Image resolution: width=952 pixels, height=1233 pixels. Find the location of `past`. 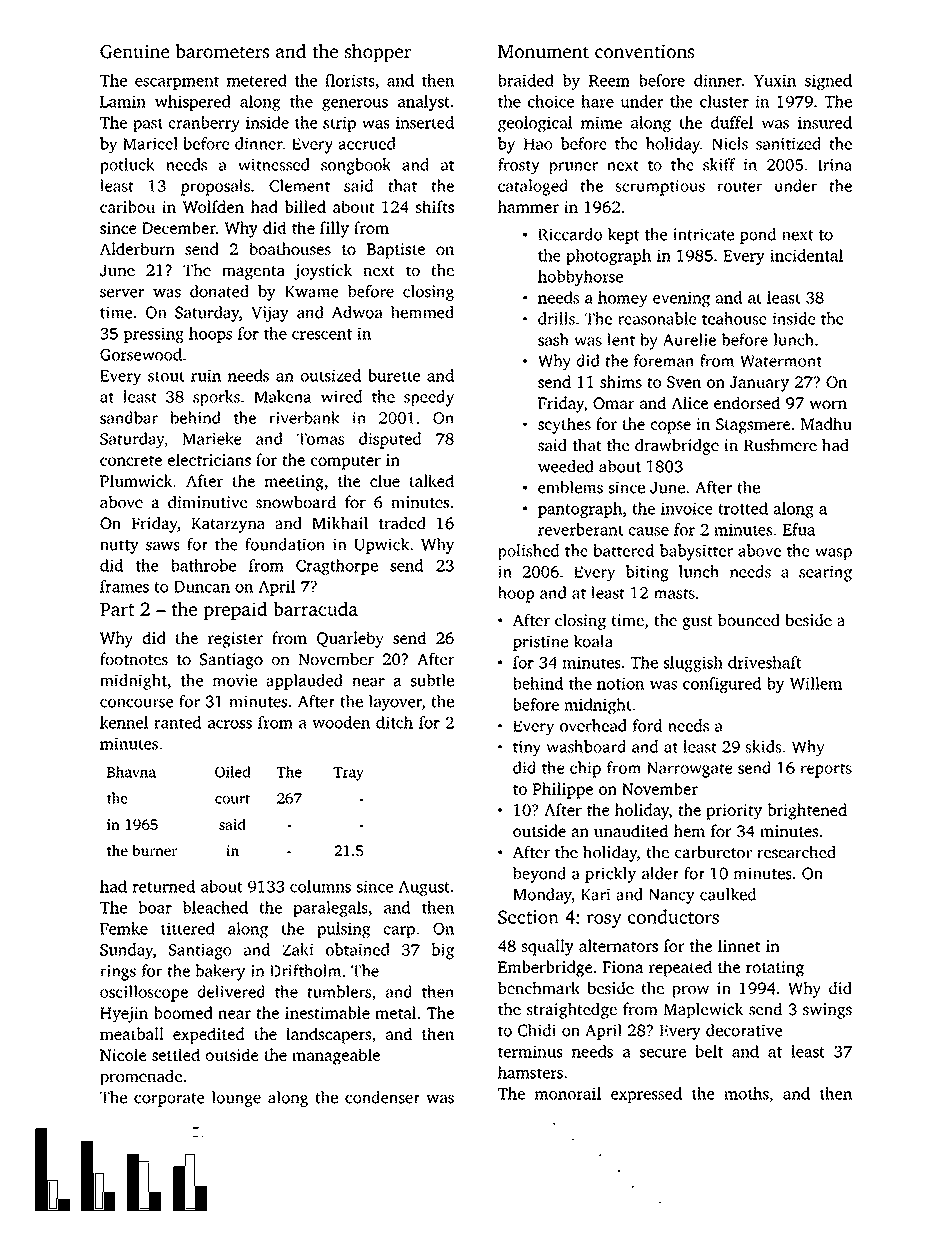

past is located at coordinates (148, 125).
